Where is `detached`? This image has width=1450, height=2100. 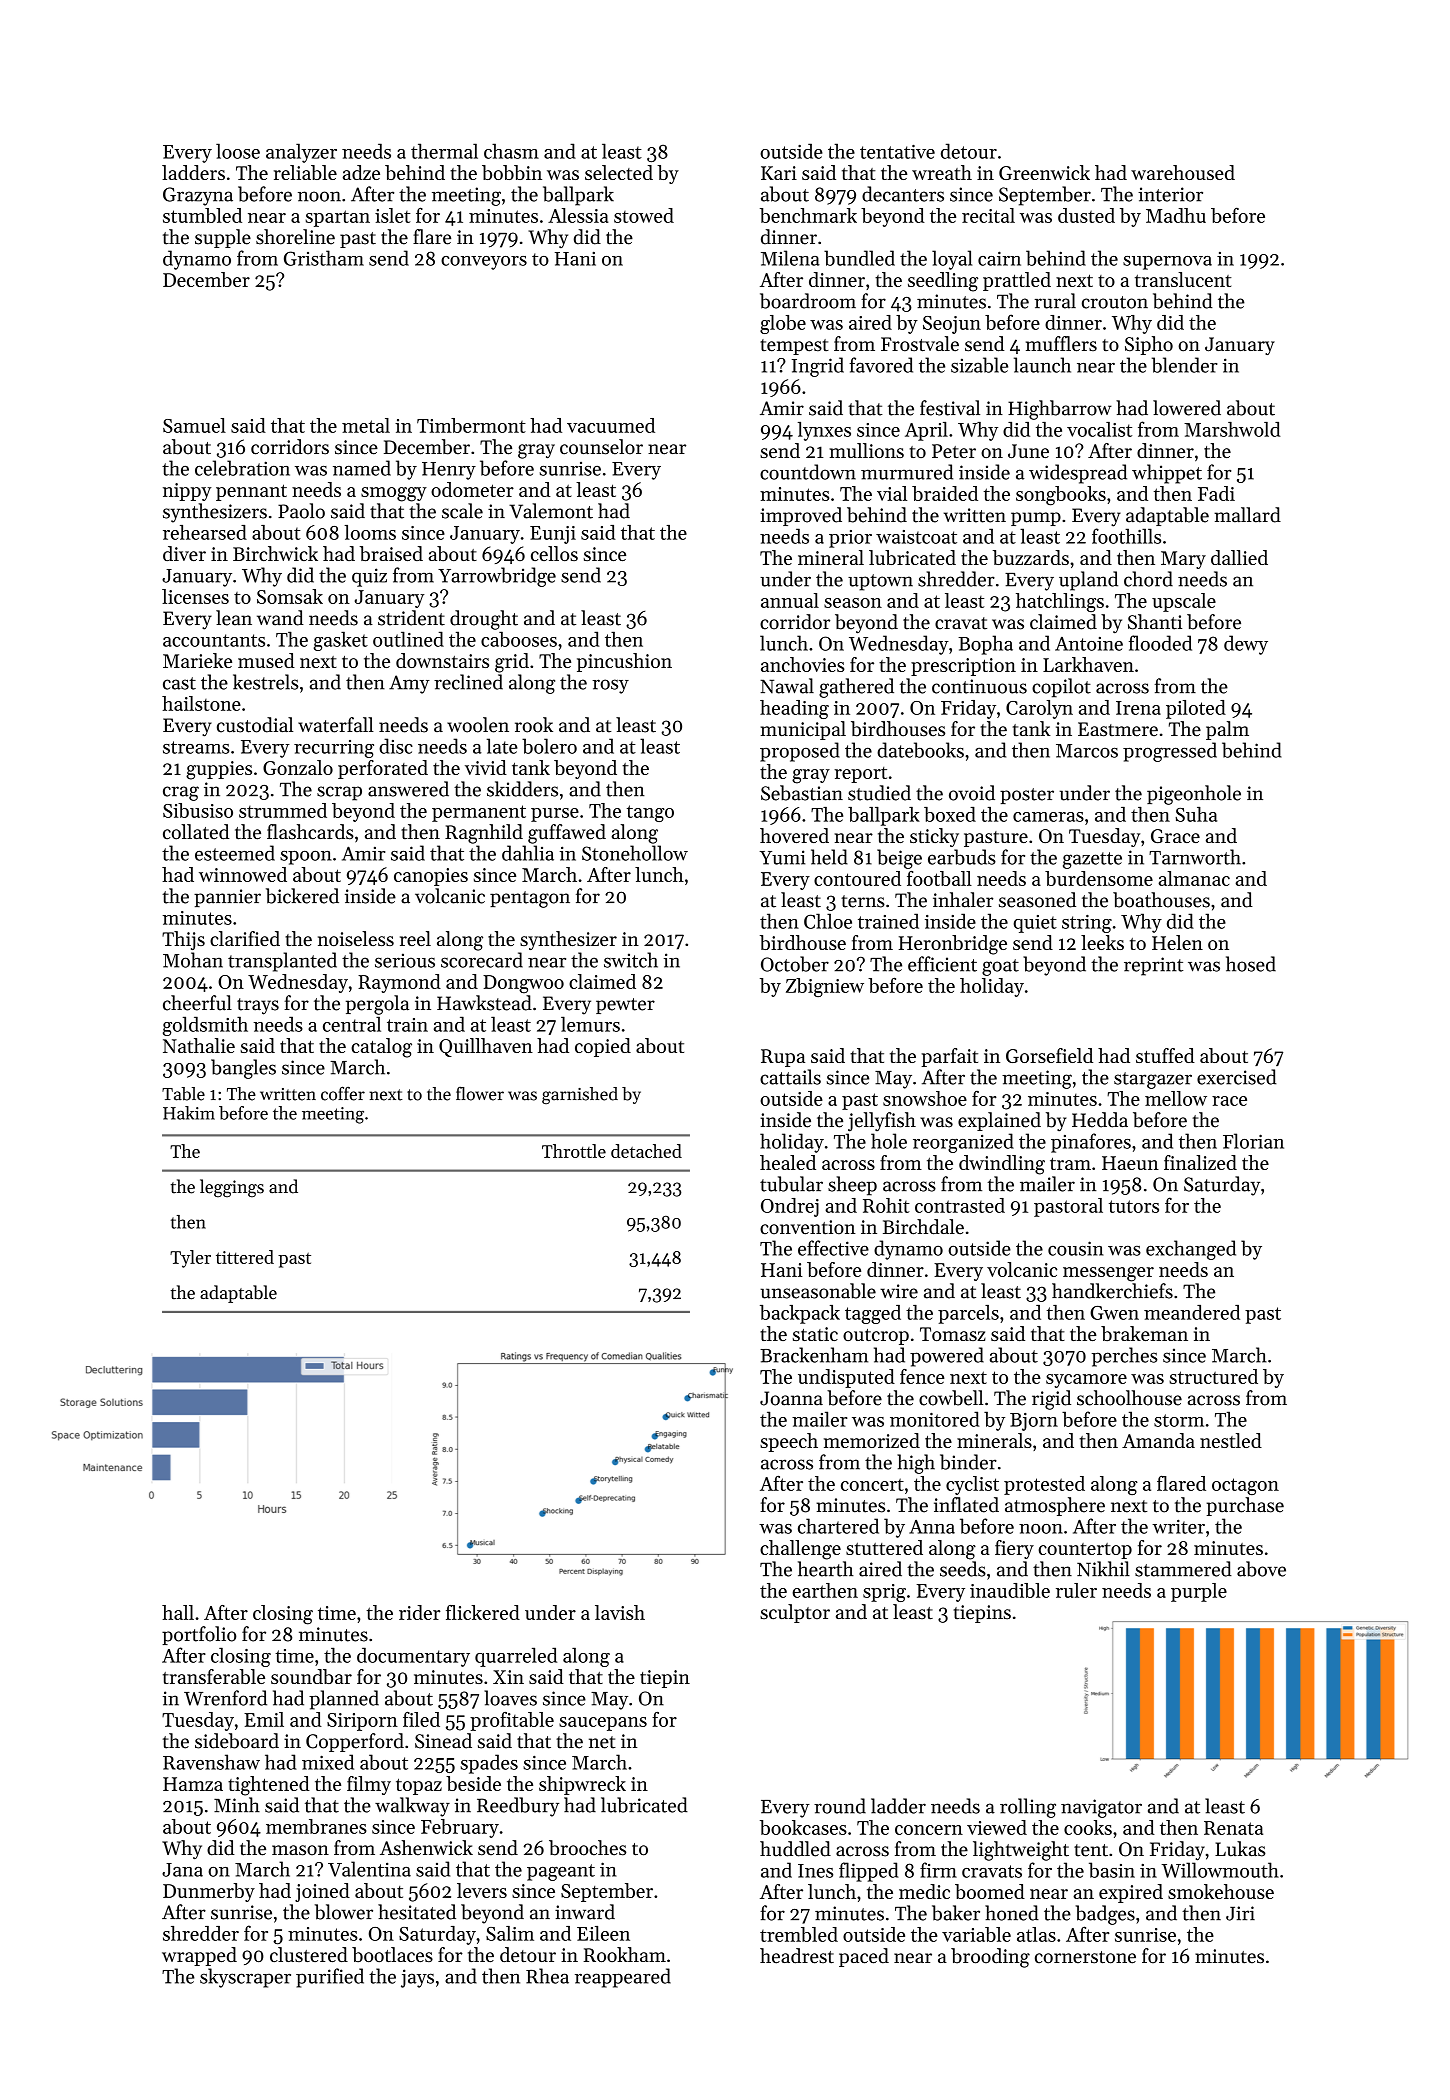 detached is located at coordinates (646, 1151).
